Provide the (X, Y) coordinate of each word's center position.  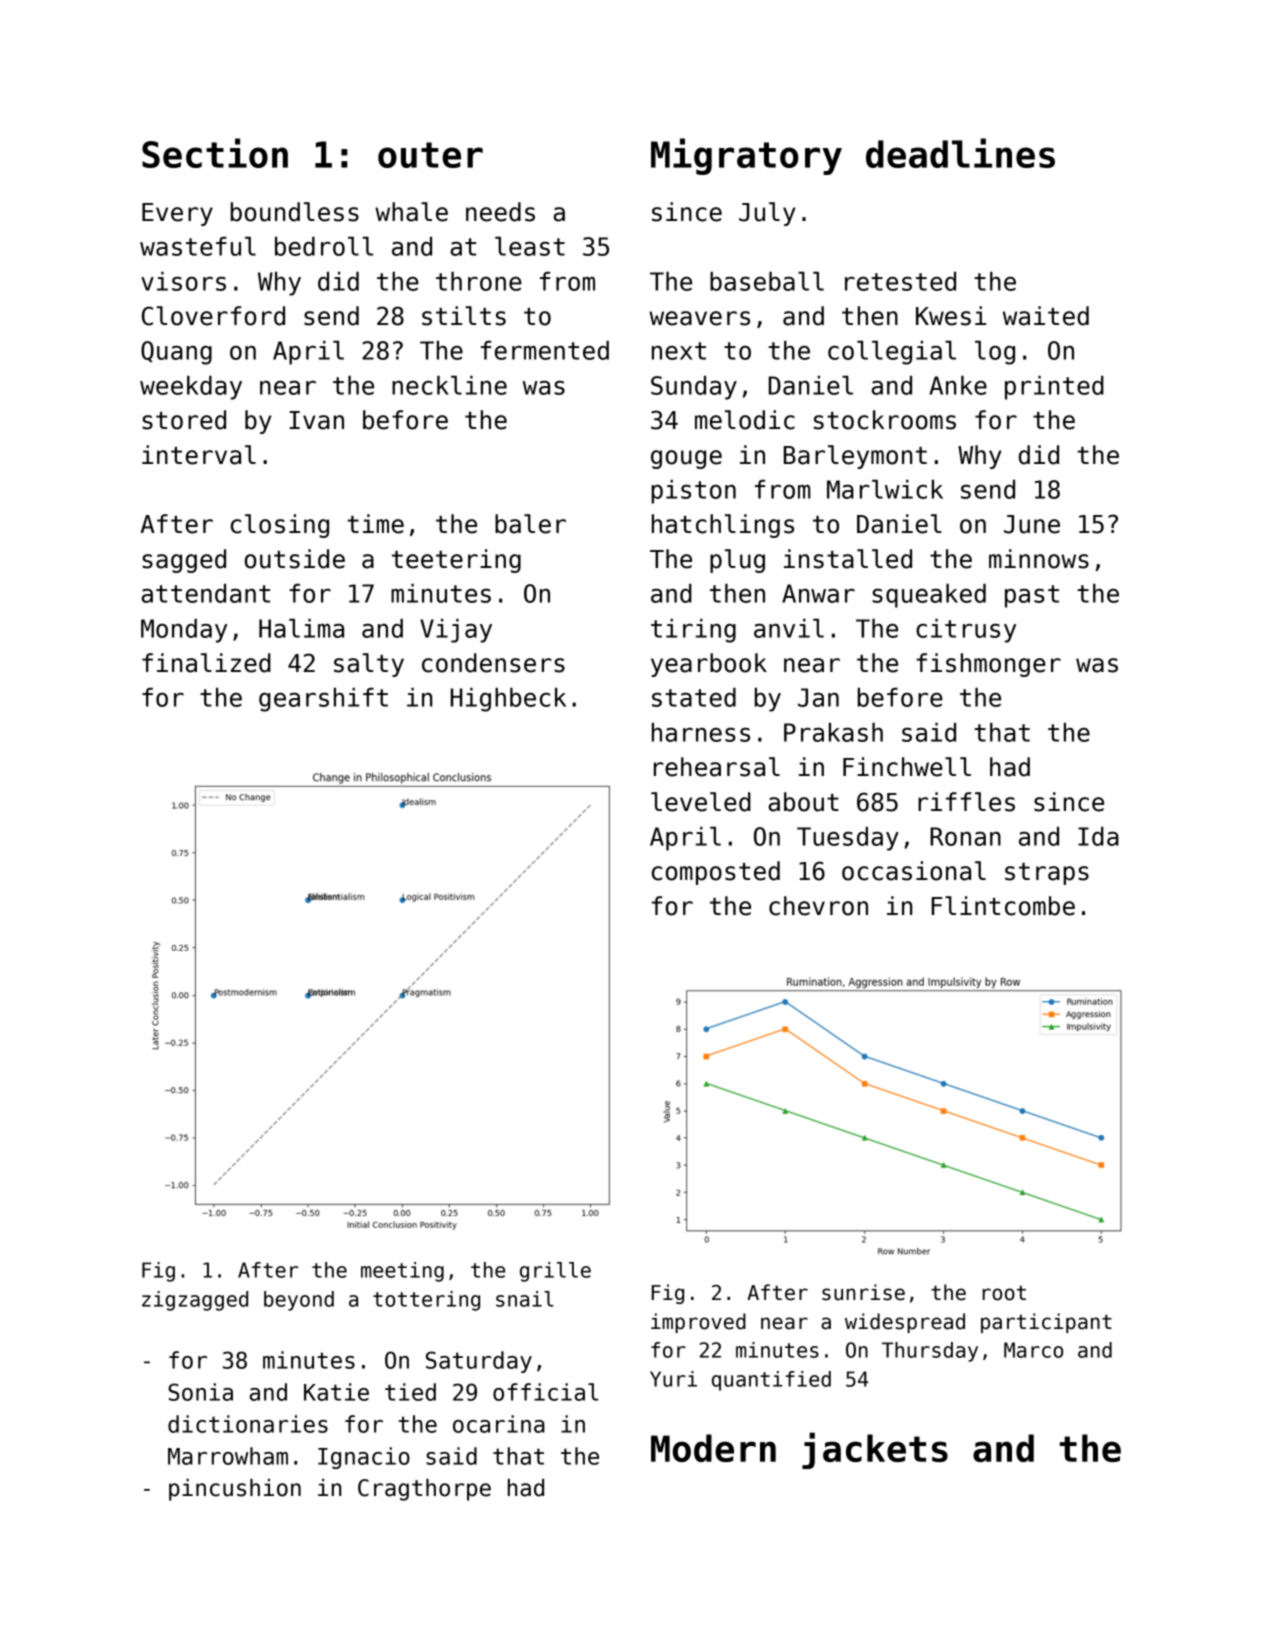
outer (430, 155)
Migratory (746, 156)
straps (1047, 874)
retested (900, 281)
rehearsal (717, 767)
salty (369, 665)
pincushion (235, 1490)
